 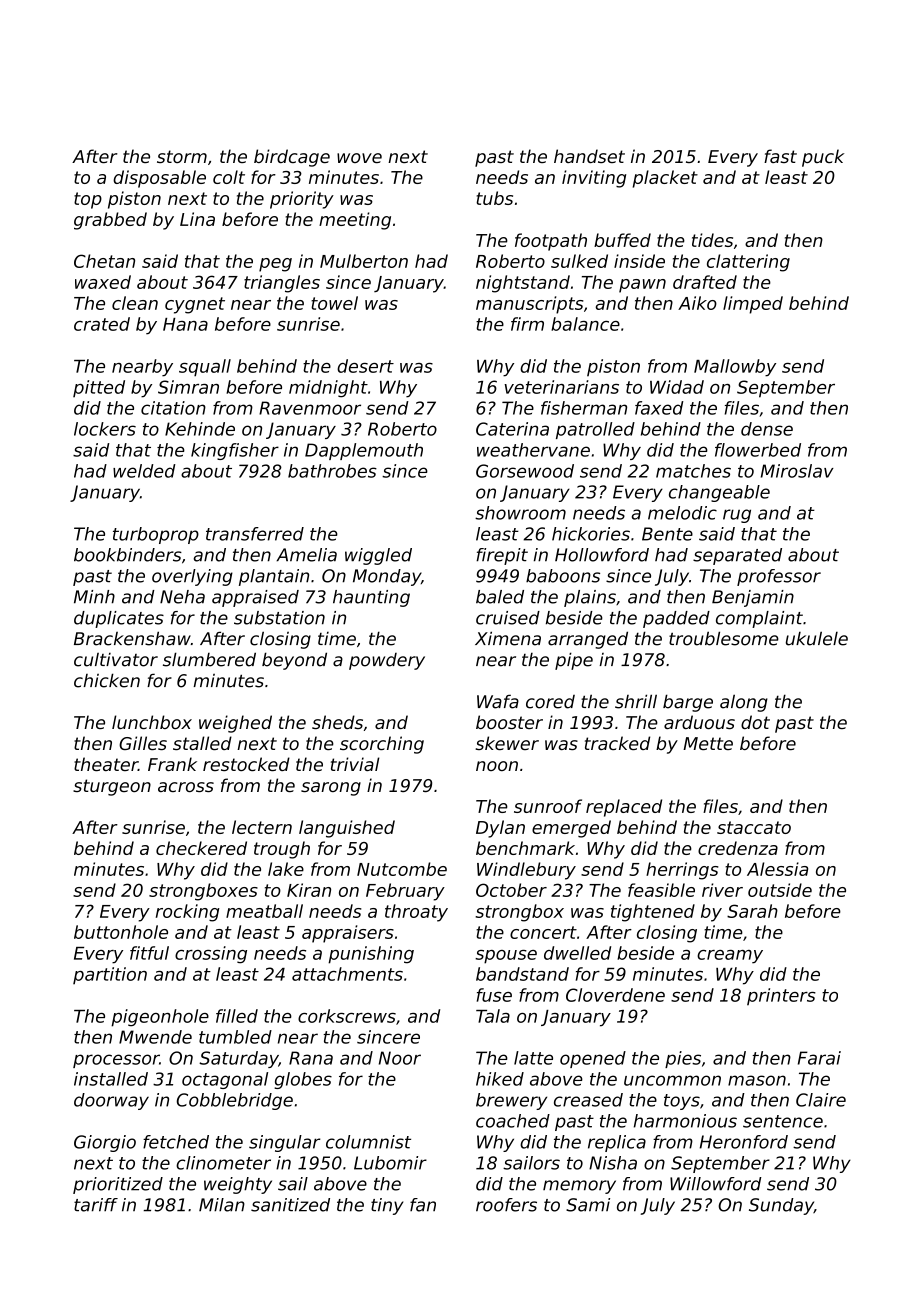 What do you see at coordinates (755, 722) in the document?
I see `dot` at bounding box center [755, 722].
